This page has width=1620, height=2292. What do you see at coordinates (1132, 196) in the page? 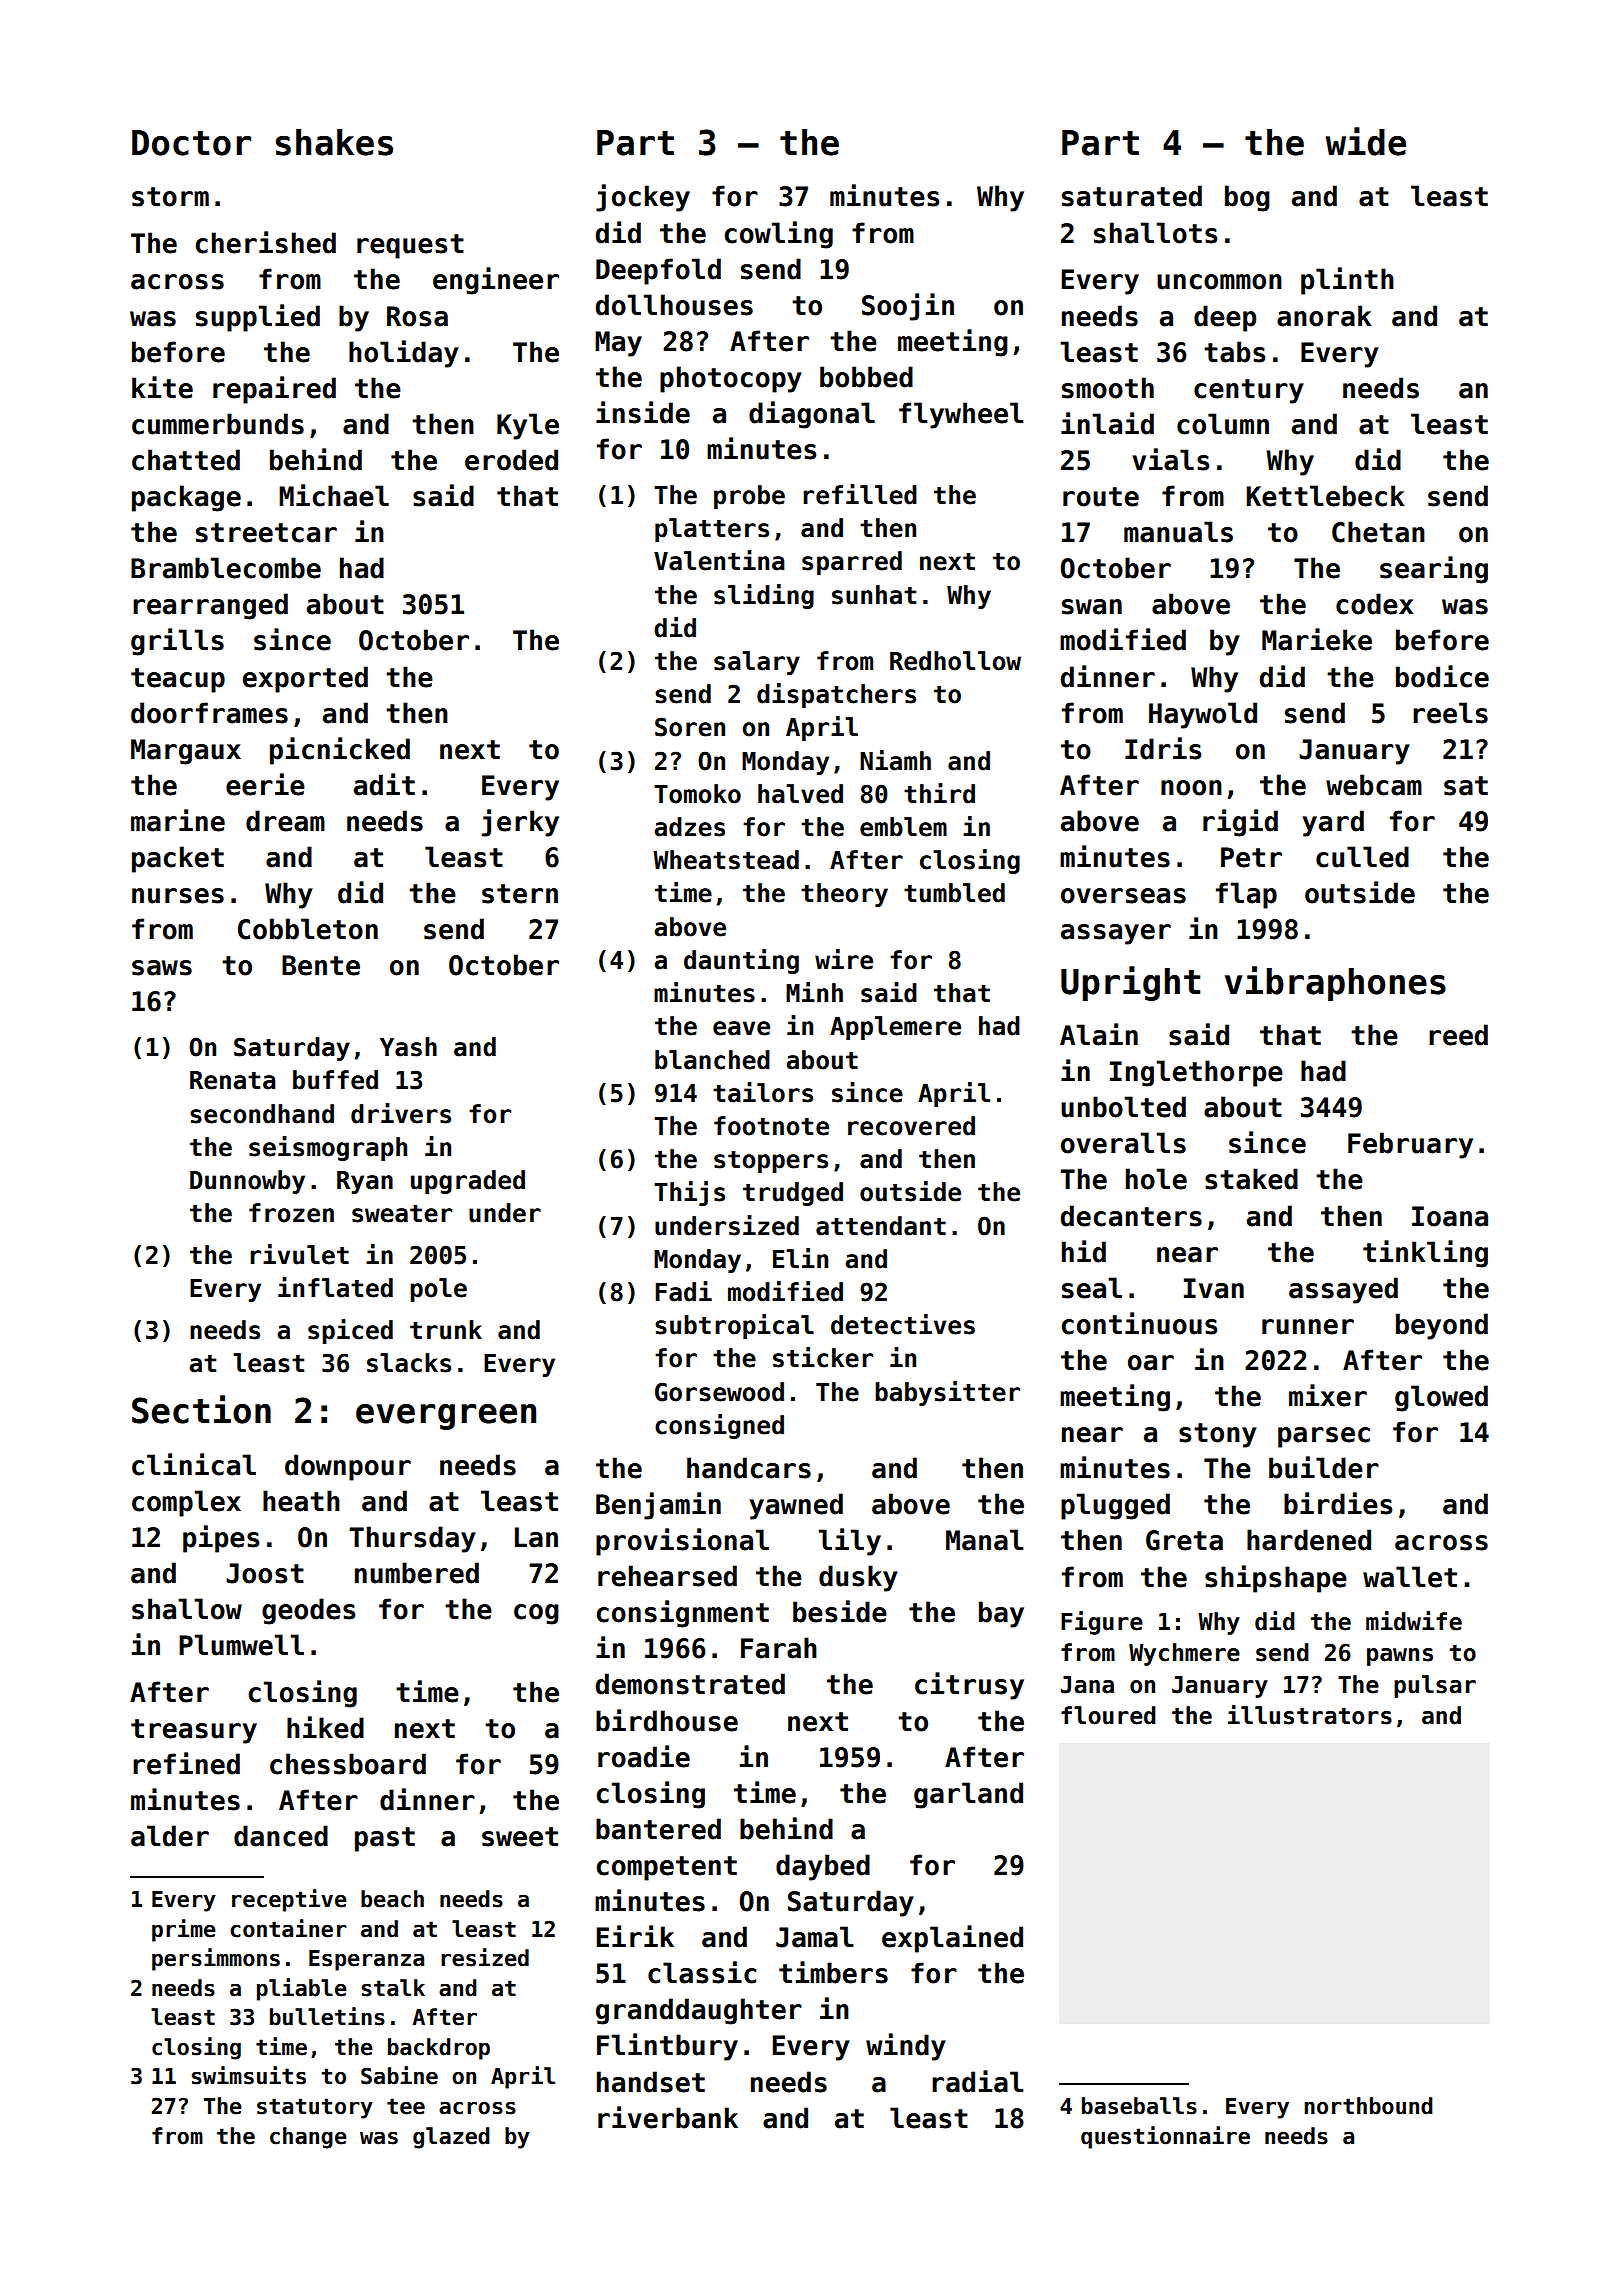
I see `saturated` at bounding box center [1132, 196].
